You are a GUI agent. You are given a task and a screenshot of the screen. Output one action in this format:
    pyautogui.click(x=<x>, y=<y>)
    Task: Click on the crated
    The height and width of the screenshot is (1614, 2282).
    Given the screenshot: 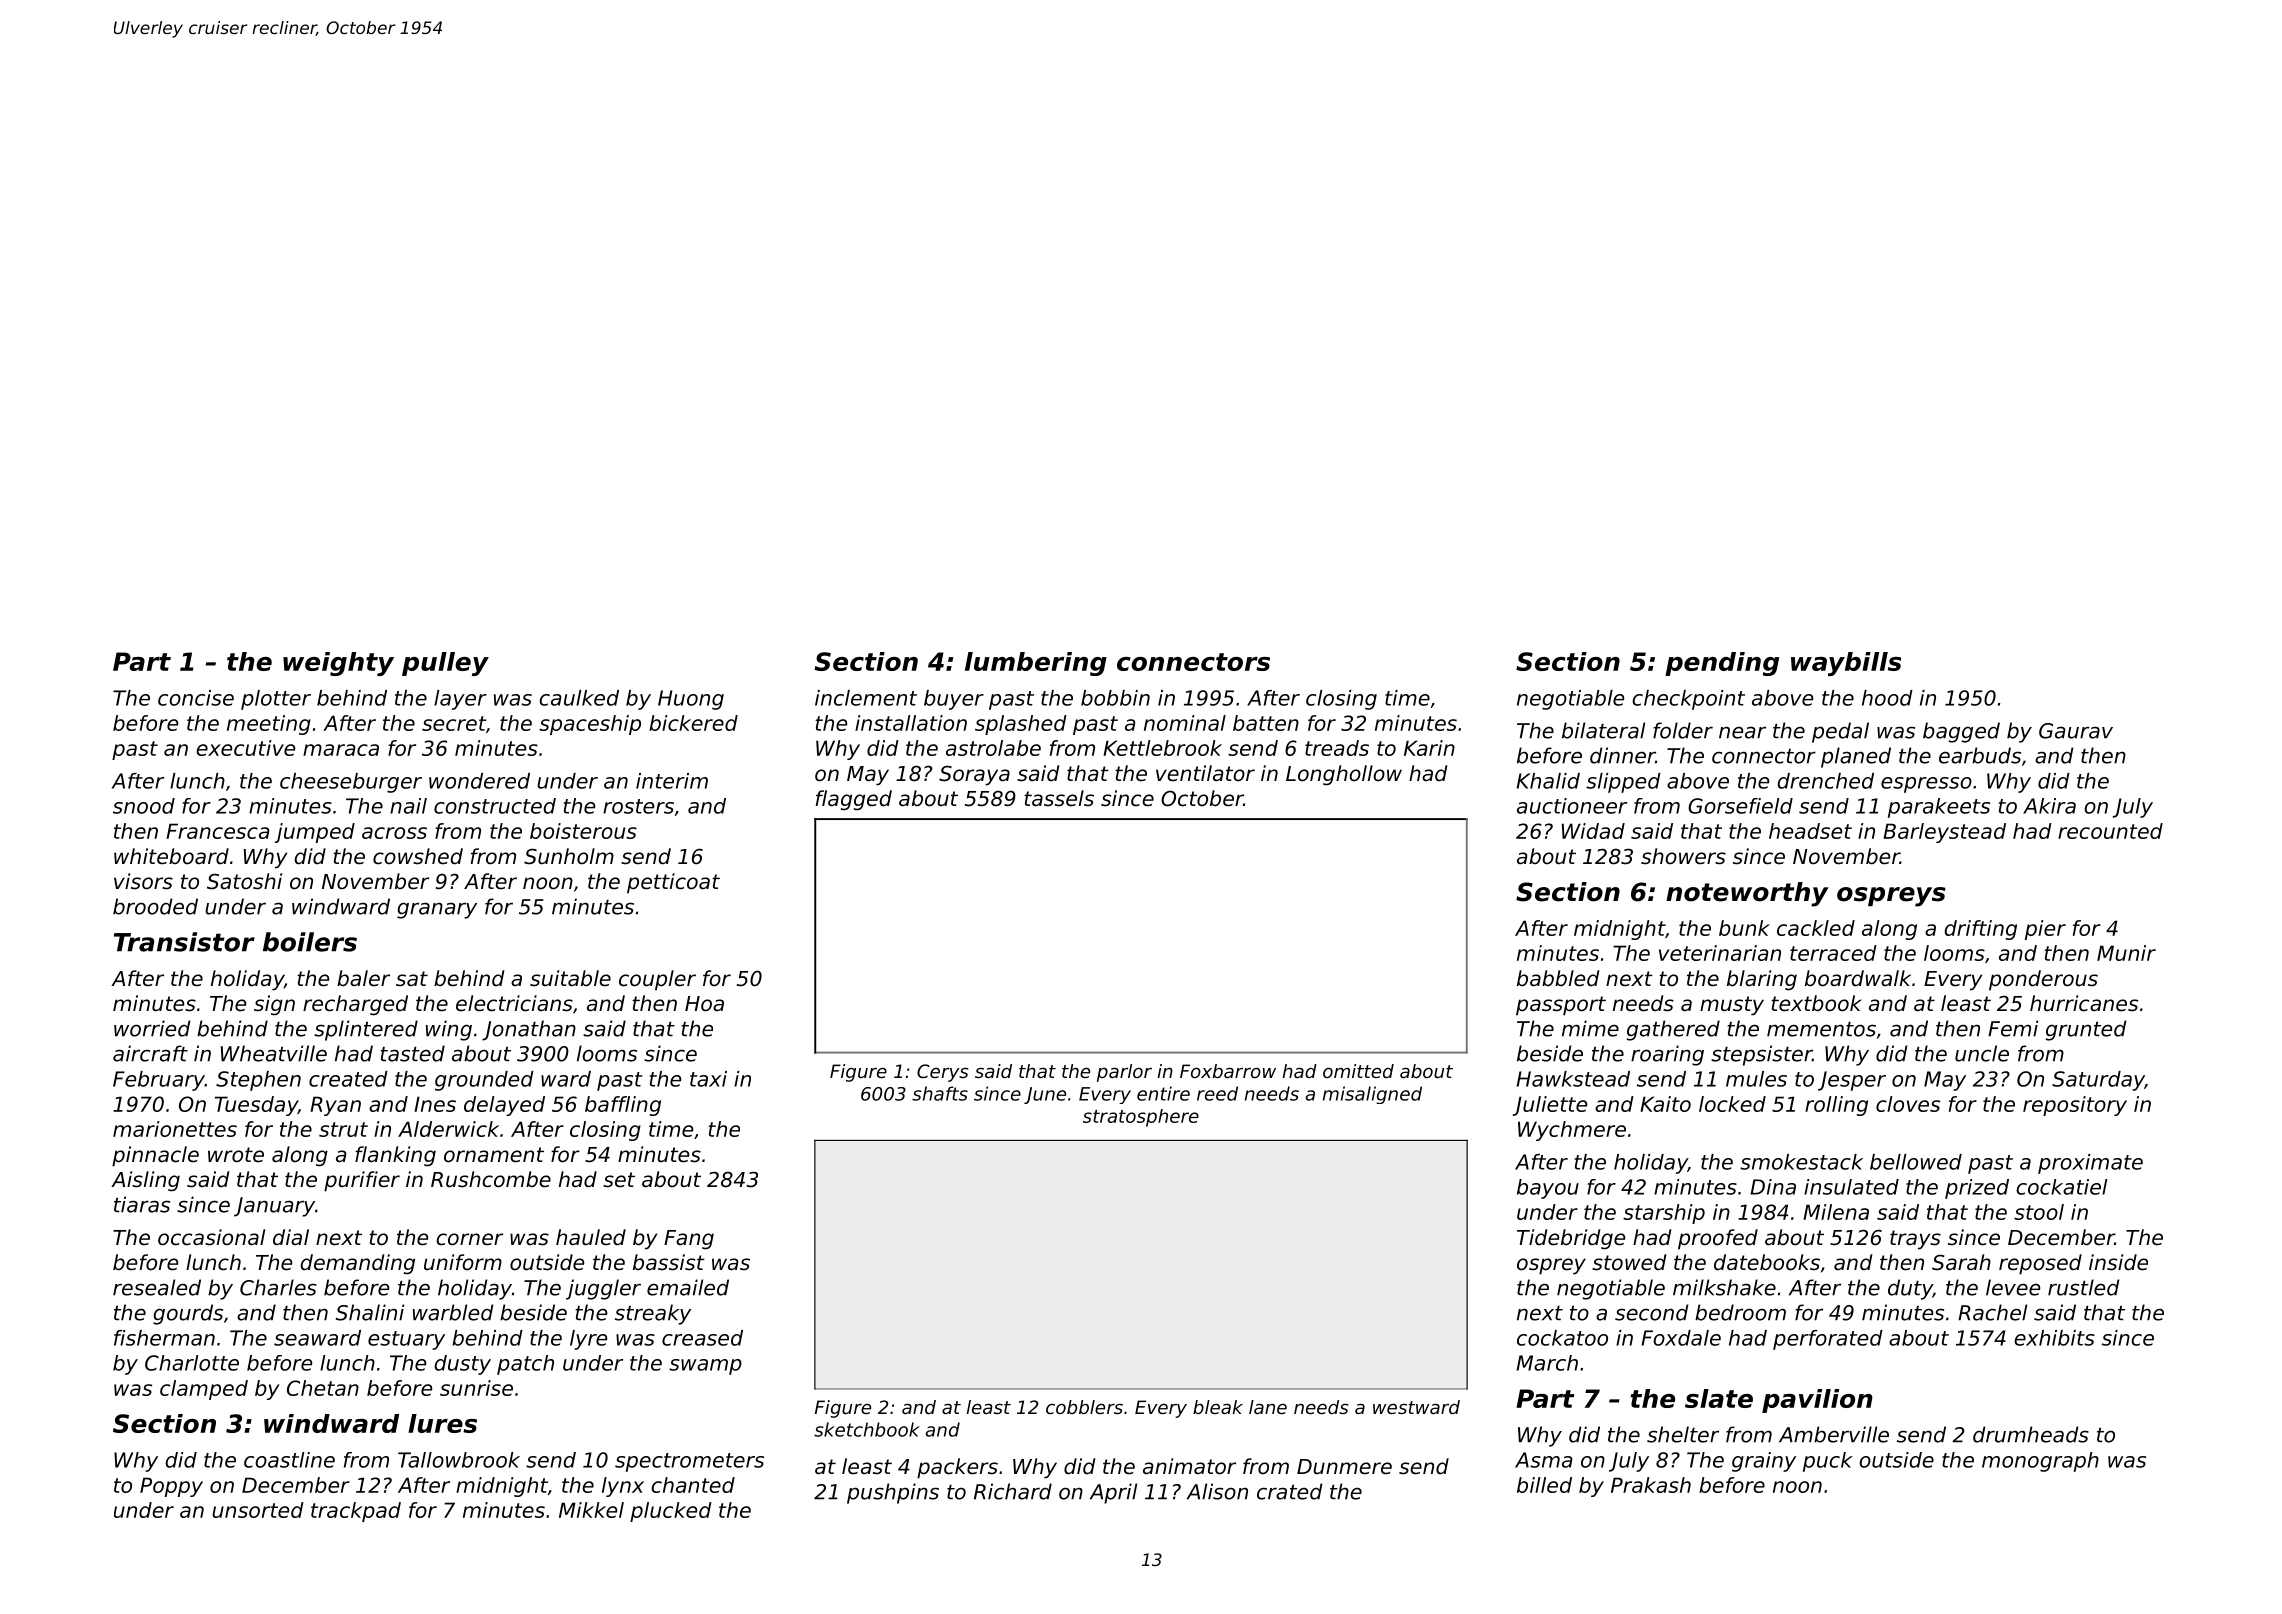 What is the action you would take?
    pyautogui.click(x=1289, y=1491)
